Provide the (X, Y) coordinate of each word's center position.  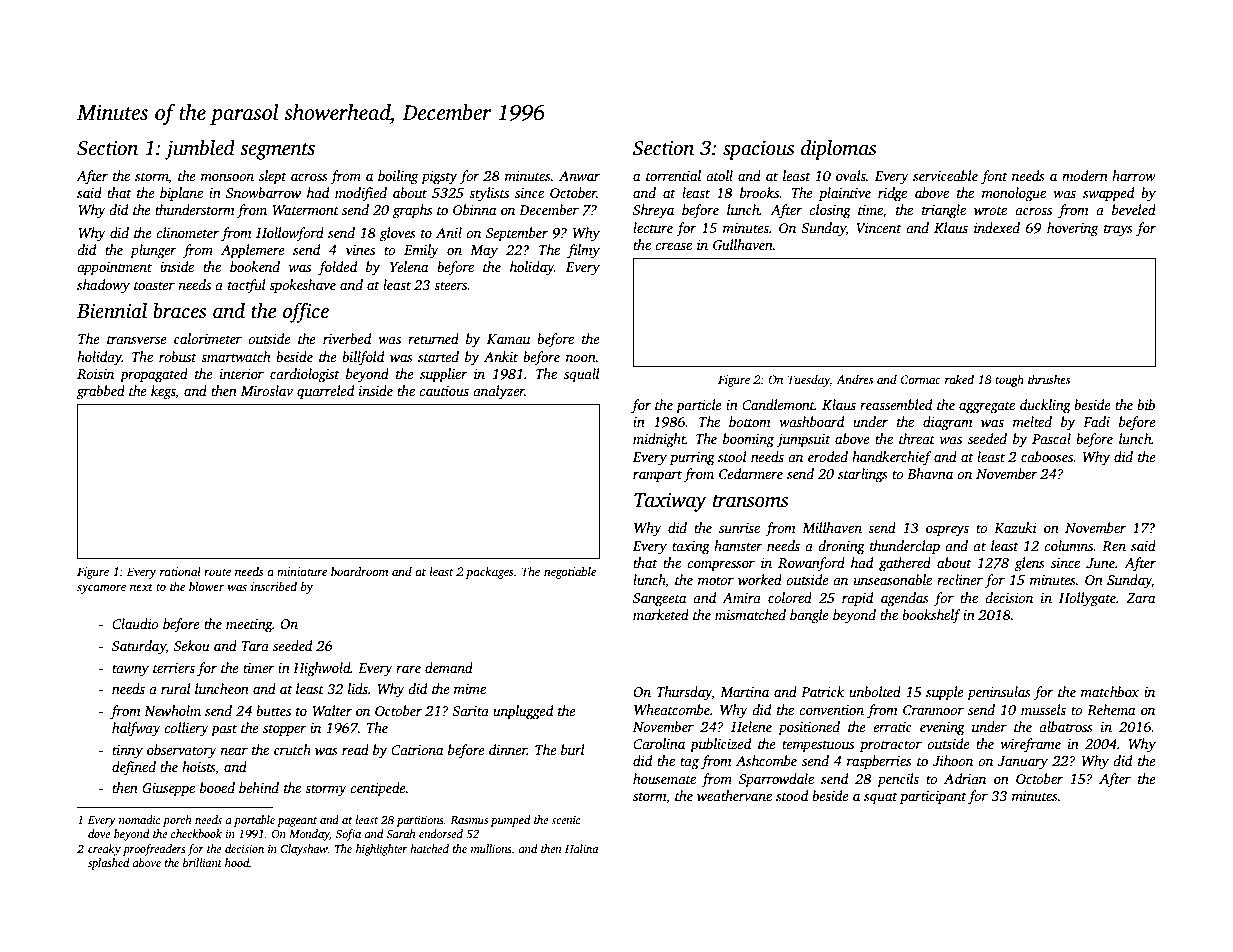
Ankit (501, 356)
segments (277, 151)
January (1022, 762)
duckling (1045, 406)
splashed (108, 864)
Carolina (659, 743)
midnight (659, 440)
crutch (292, 749)
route (217, 572)
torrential (673, 175)
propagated (154, 375)
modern (1085, 175)
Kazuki (1015, 527)
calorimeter (208, 338)
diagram (948, 423)
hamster (738, 545)
